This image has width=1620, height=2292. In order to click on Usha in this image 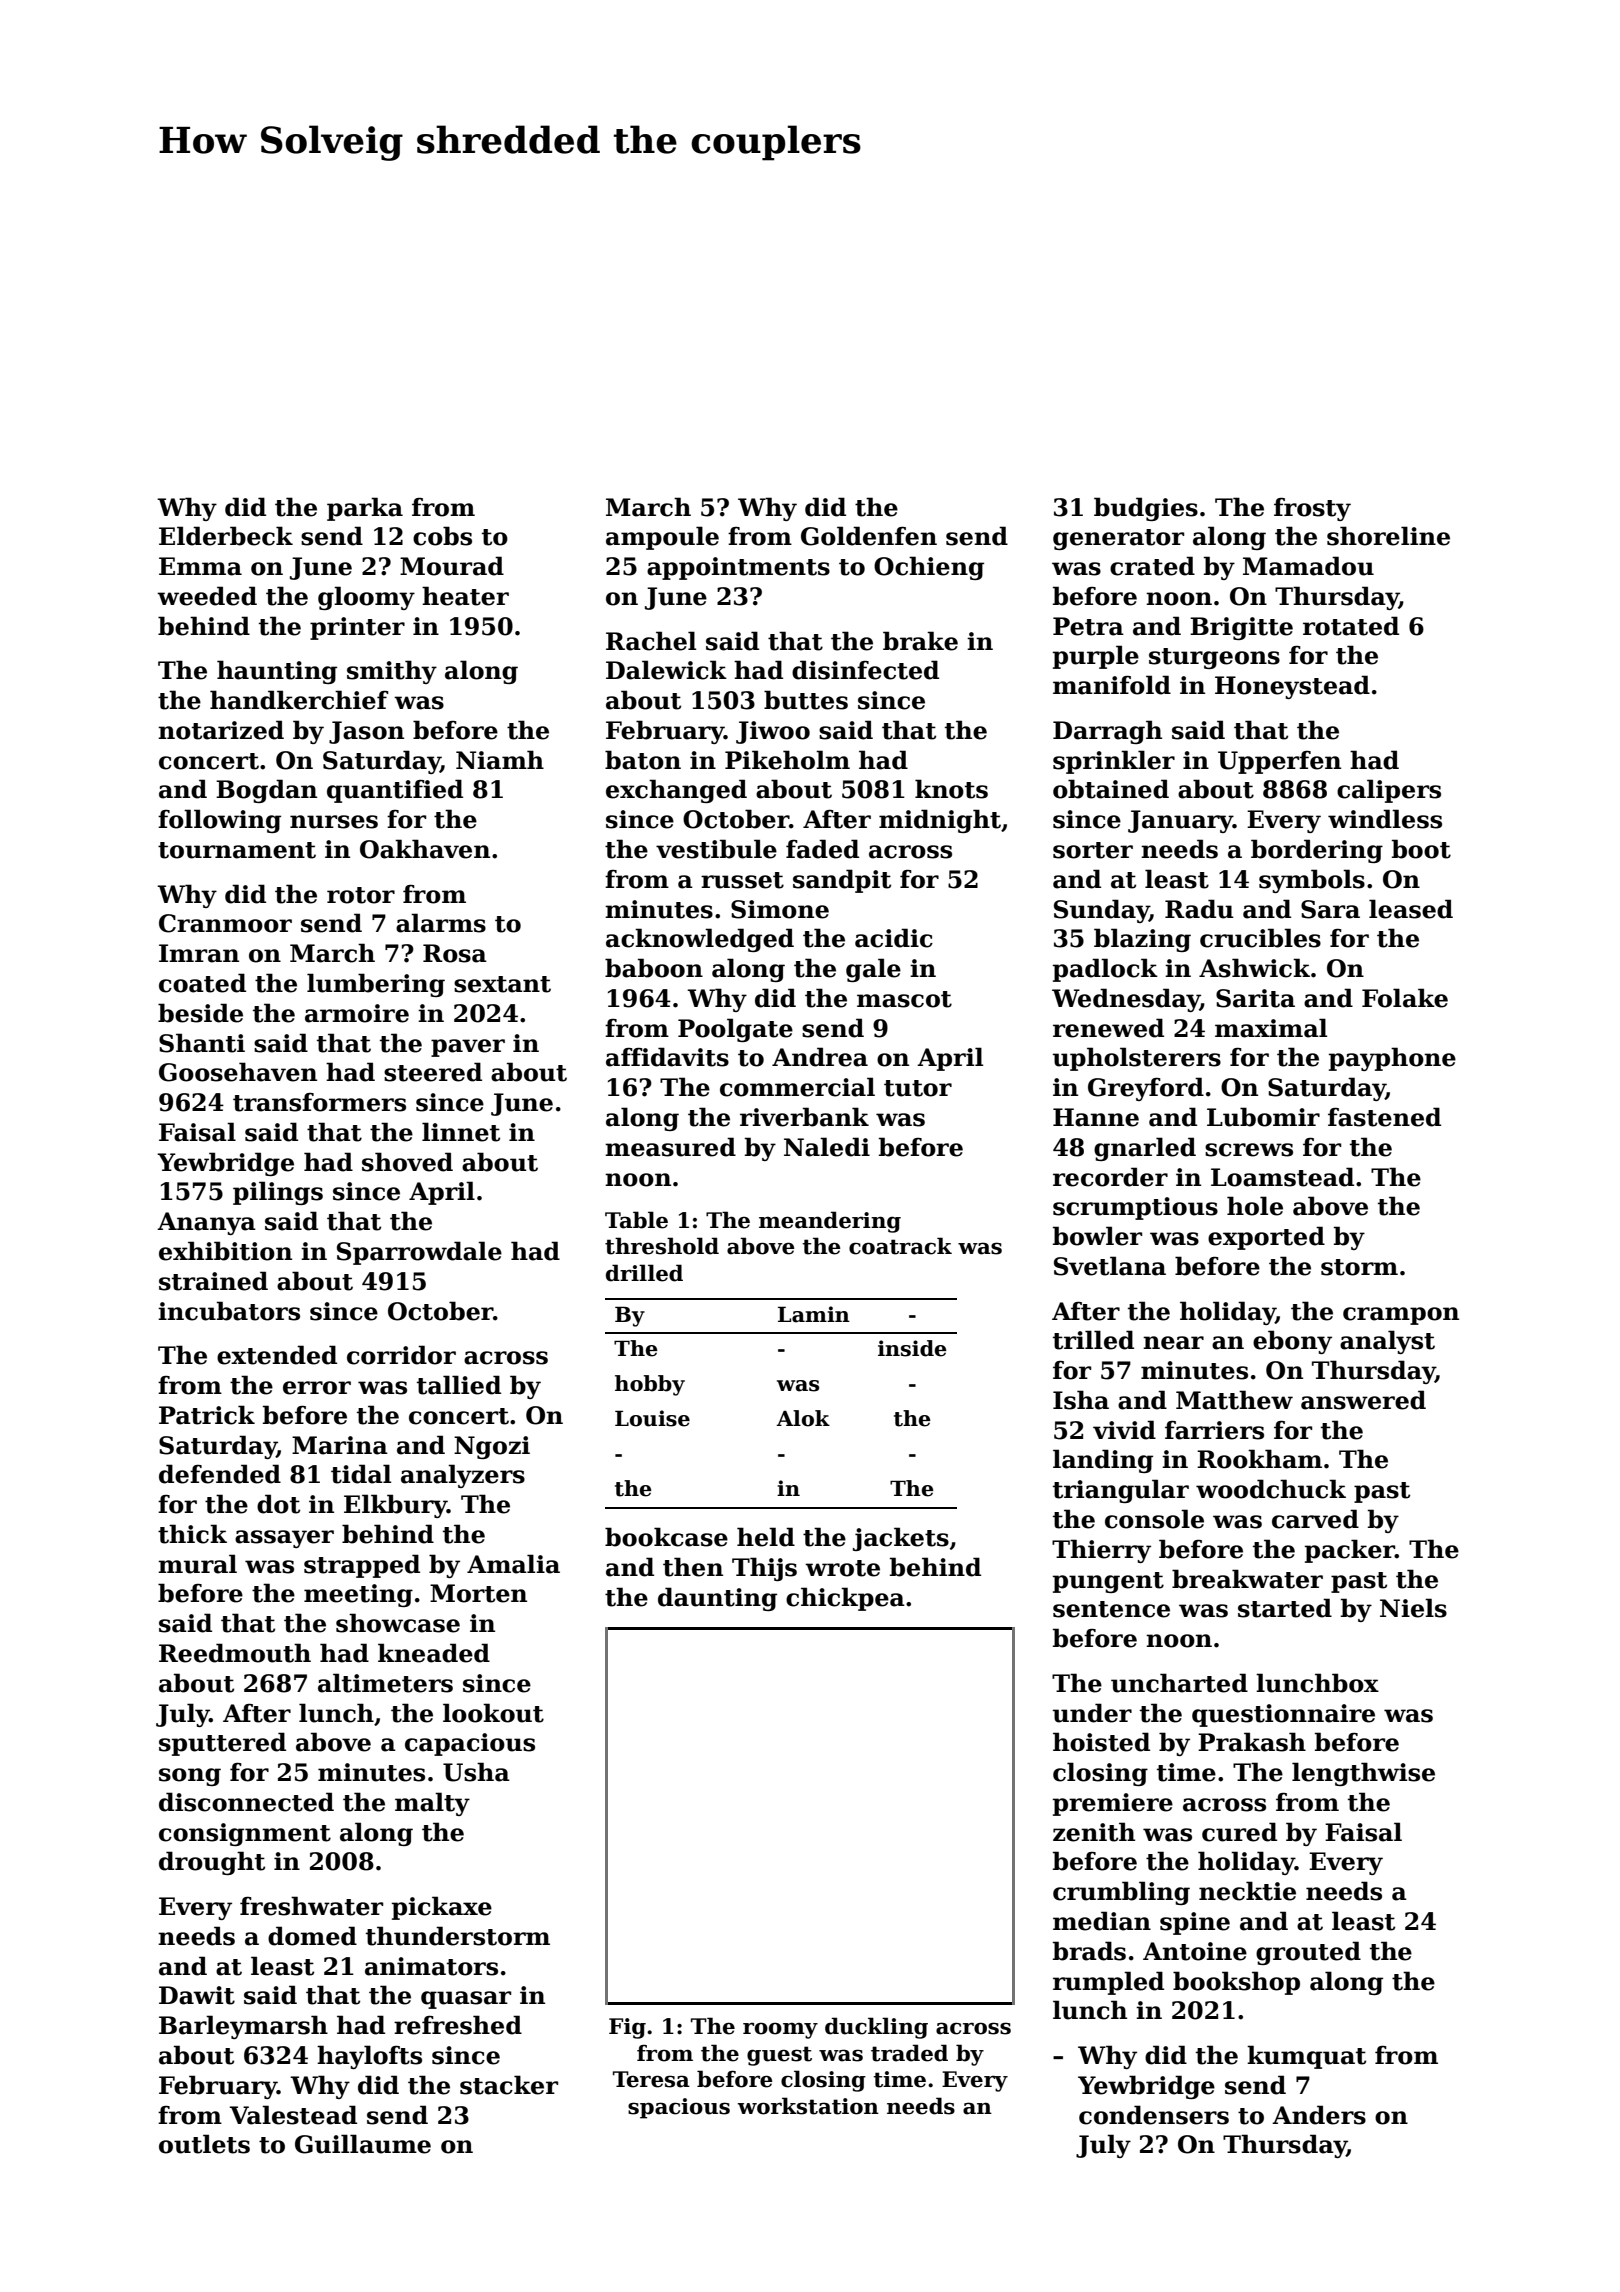, I will do `click(476, 1772)`.
